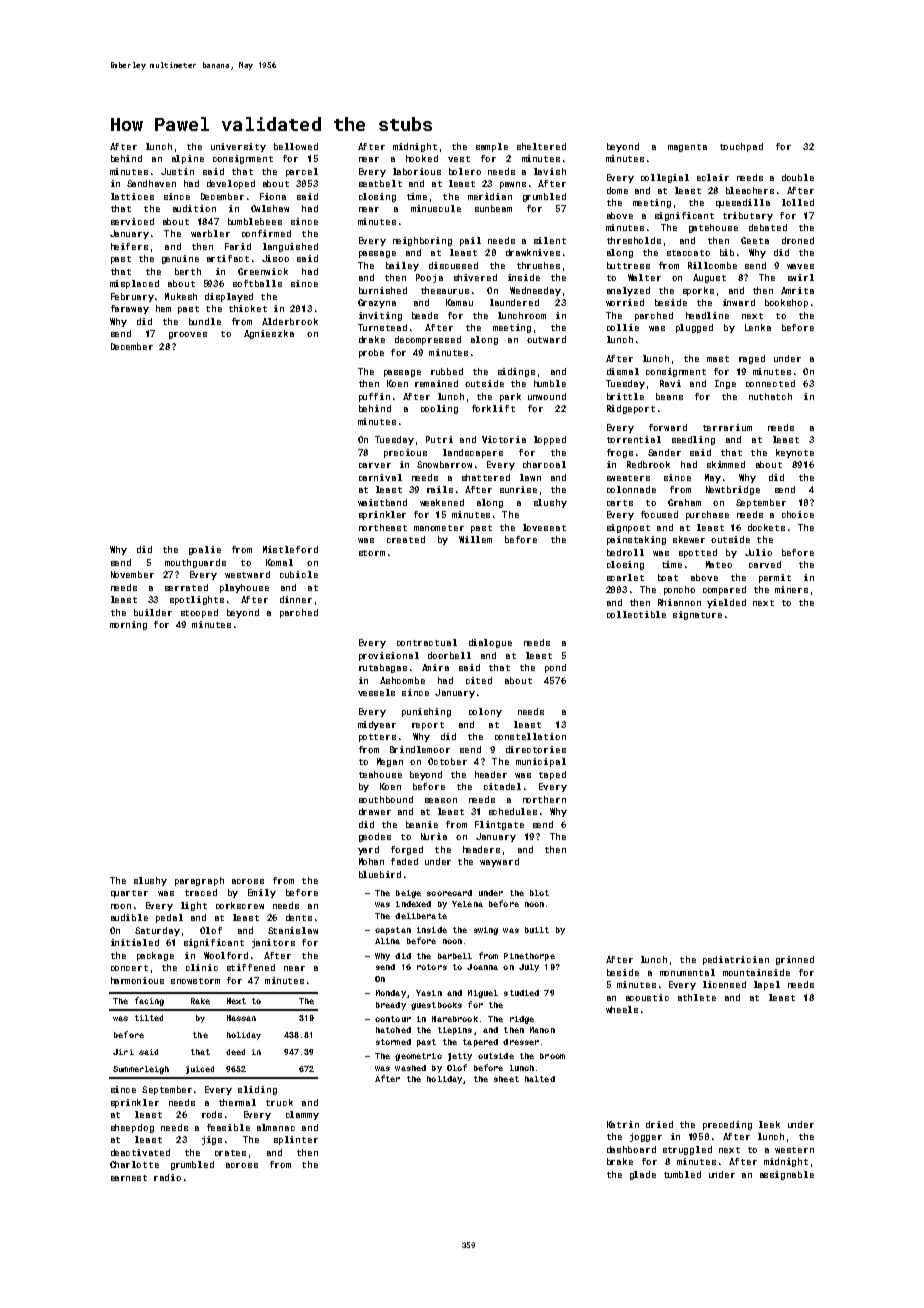 Image resolution: width=924 pixels, height=1308 pixels. I want to click on lapel, so click(767, 985).
